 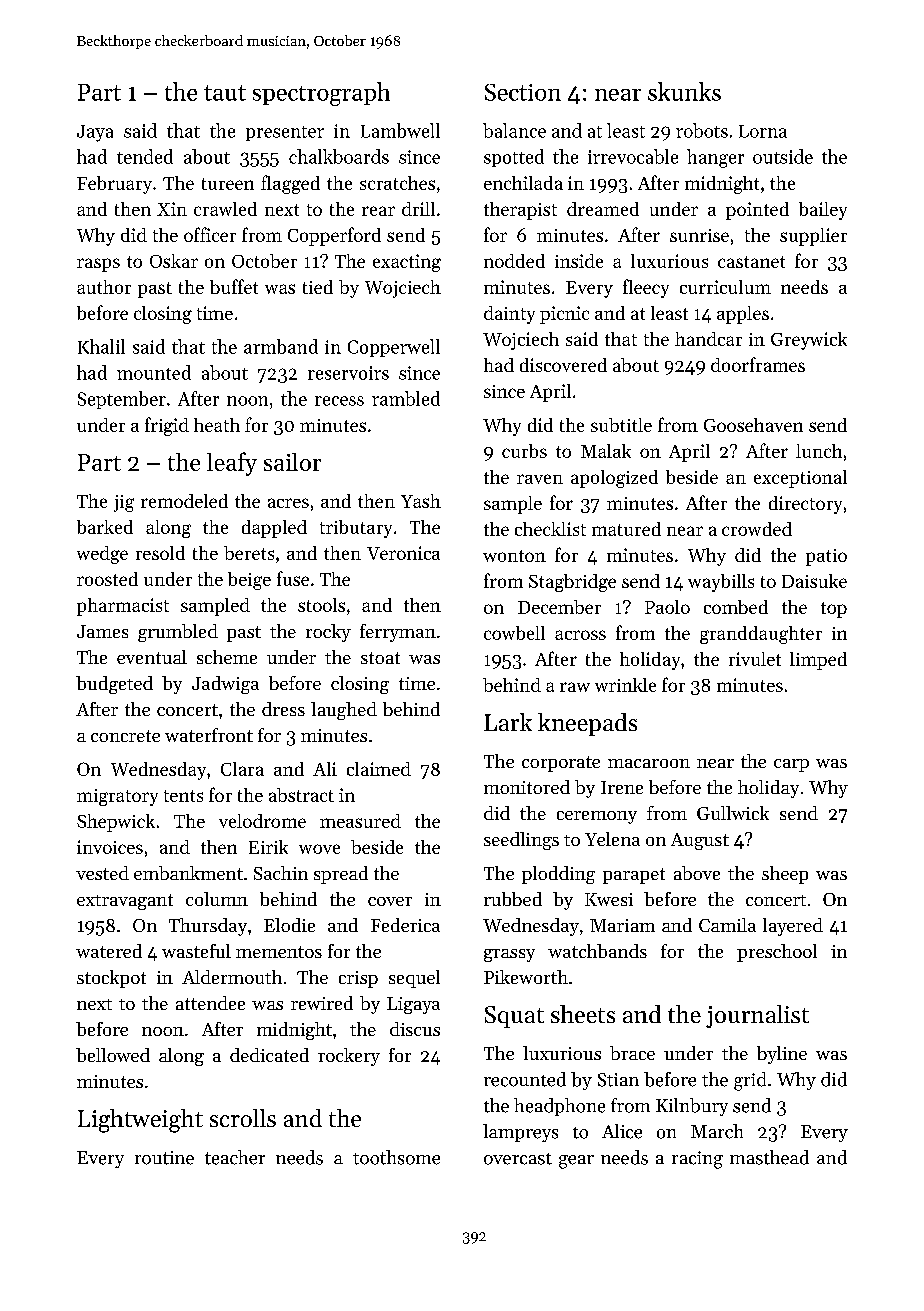 What do you see at coordinates (826, 557) in the screenshot?
I see `patio` at bounding box center [826, 557].
